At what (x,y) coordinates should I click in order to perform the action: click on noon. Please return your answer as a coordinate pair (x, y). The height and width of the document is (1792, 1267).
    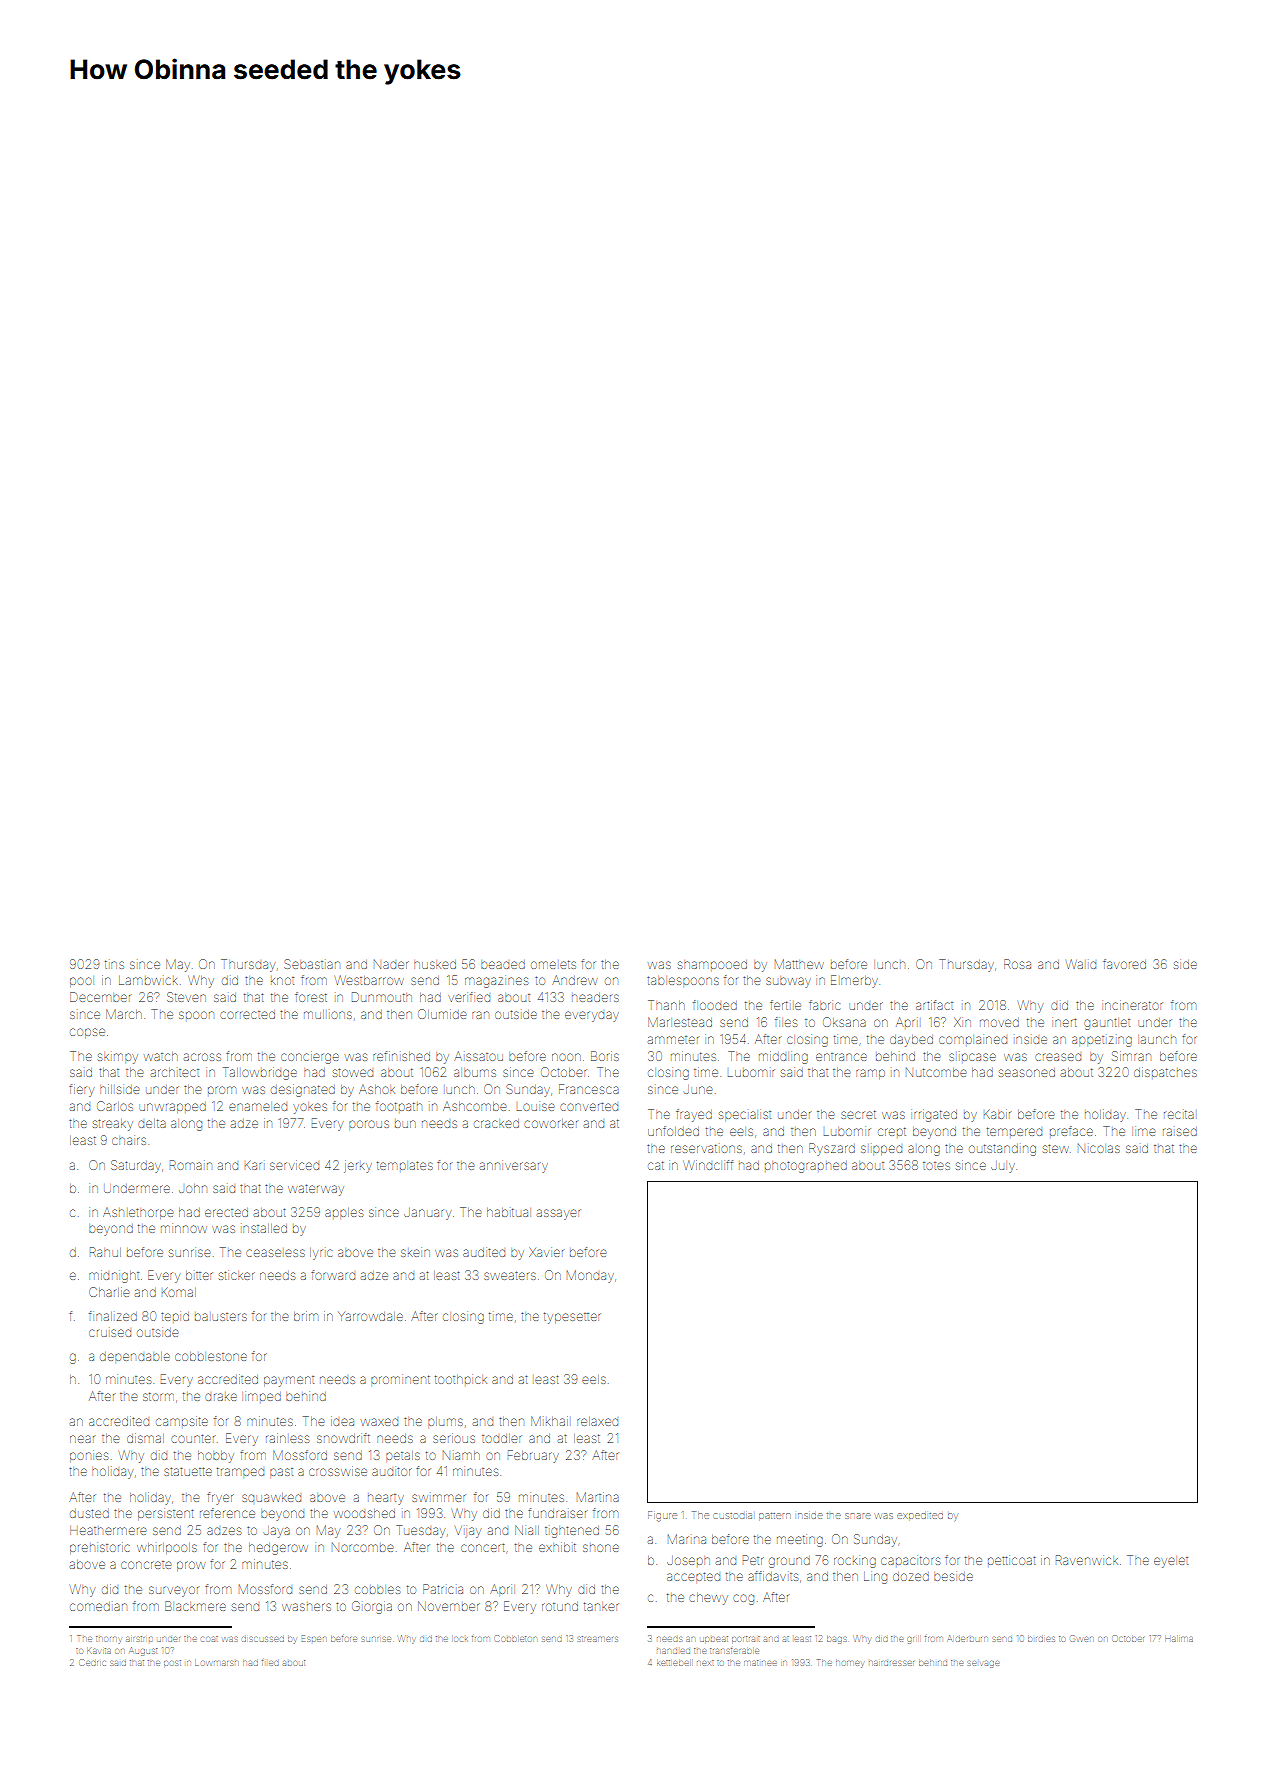
    Looking at the image, I should click on (566, 1057).
